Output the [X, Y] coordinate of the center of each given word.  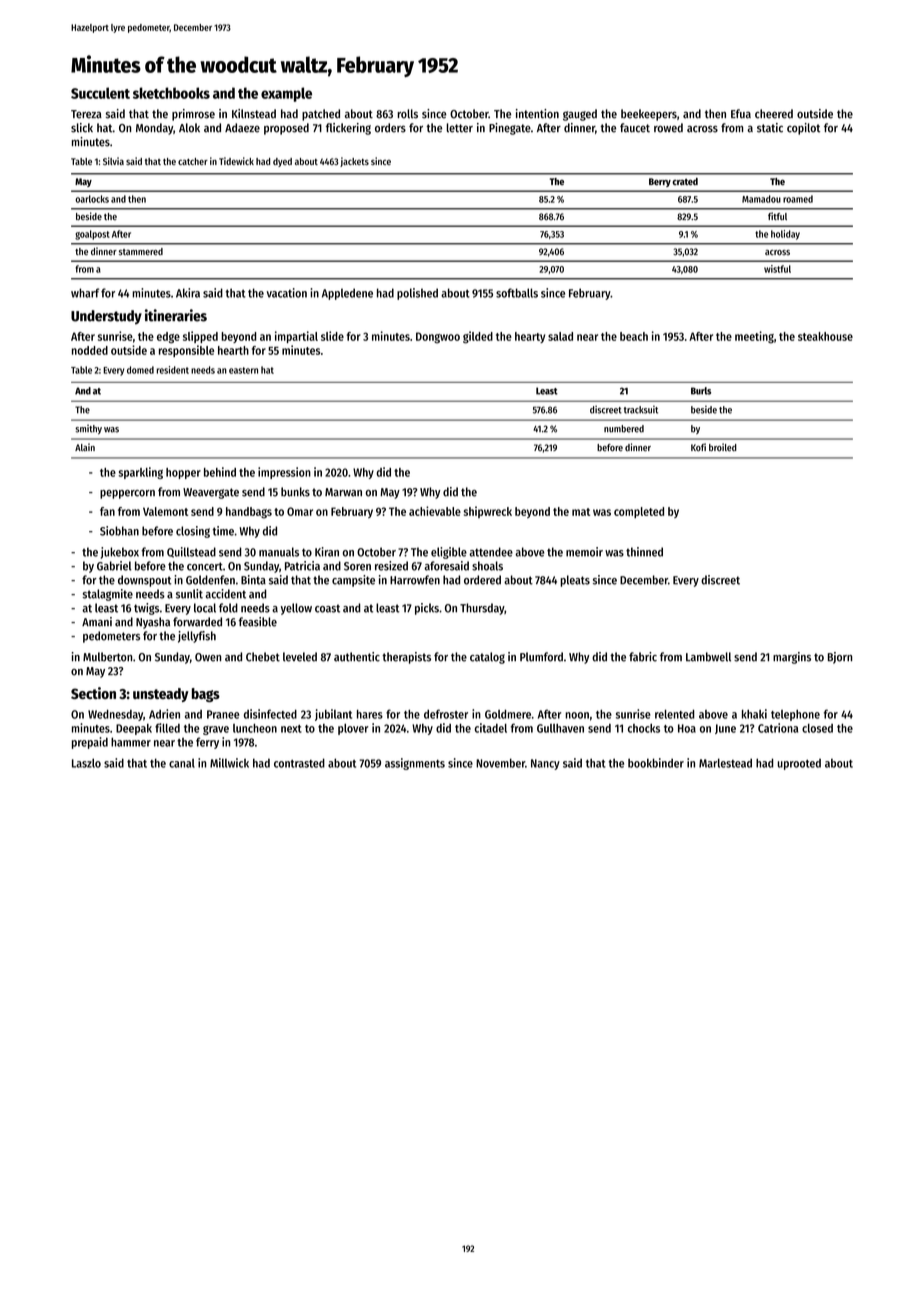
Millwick [229, 763]
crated [685, 182]
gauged [580, 115]
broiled [723, 447]
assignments [415, 764]
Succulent [100, 93]
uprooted [799, 764]
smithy [88, 429]
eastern [243, 370]
